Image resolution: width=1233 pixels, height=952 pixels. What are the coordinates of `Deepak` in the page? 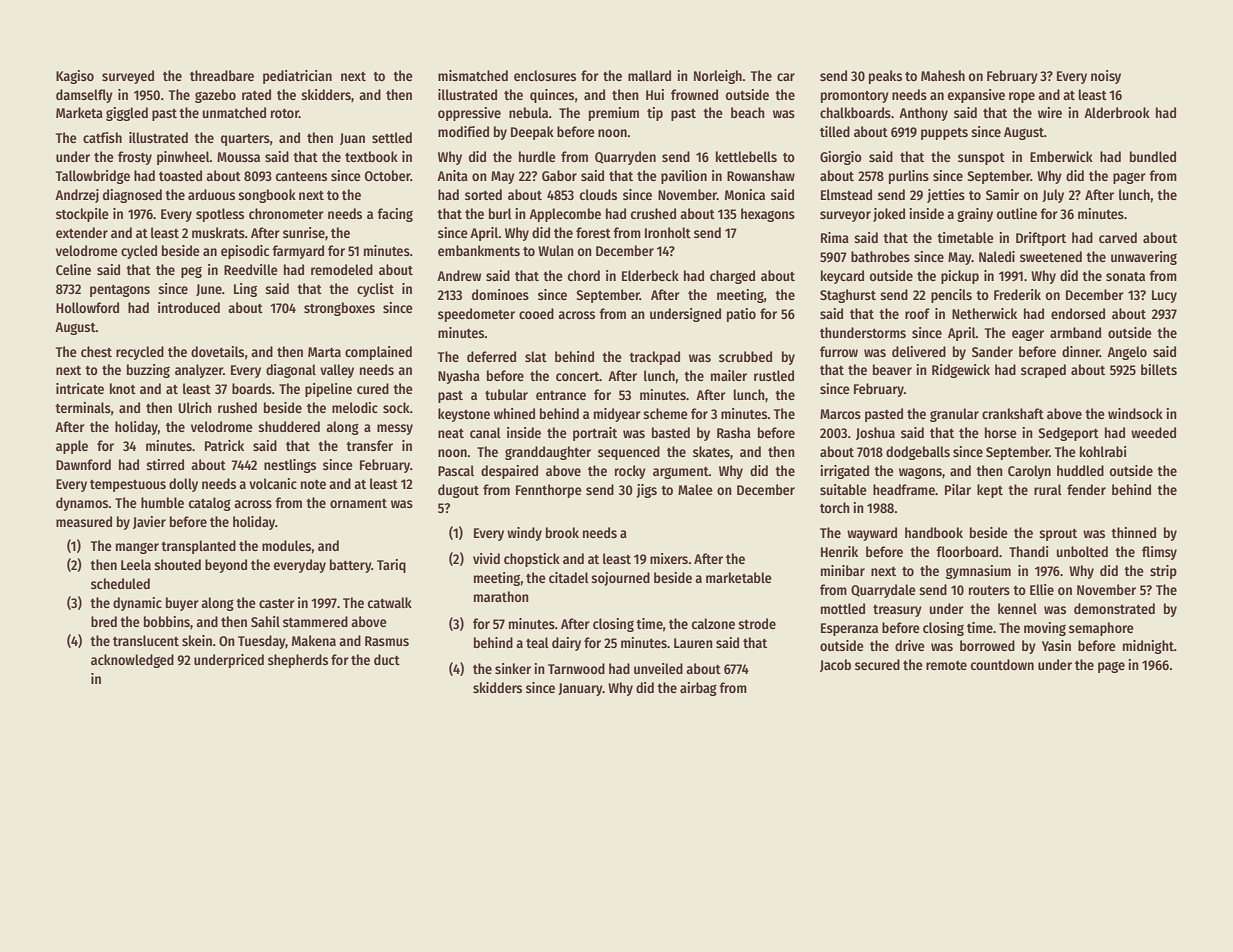 It's located at (532, 133).
